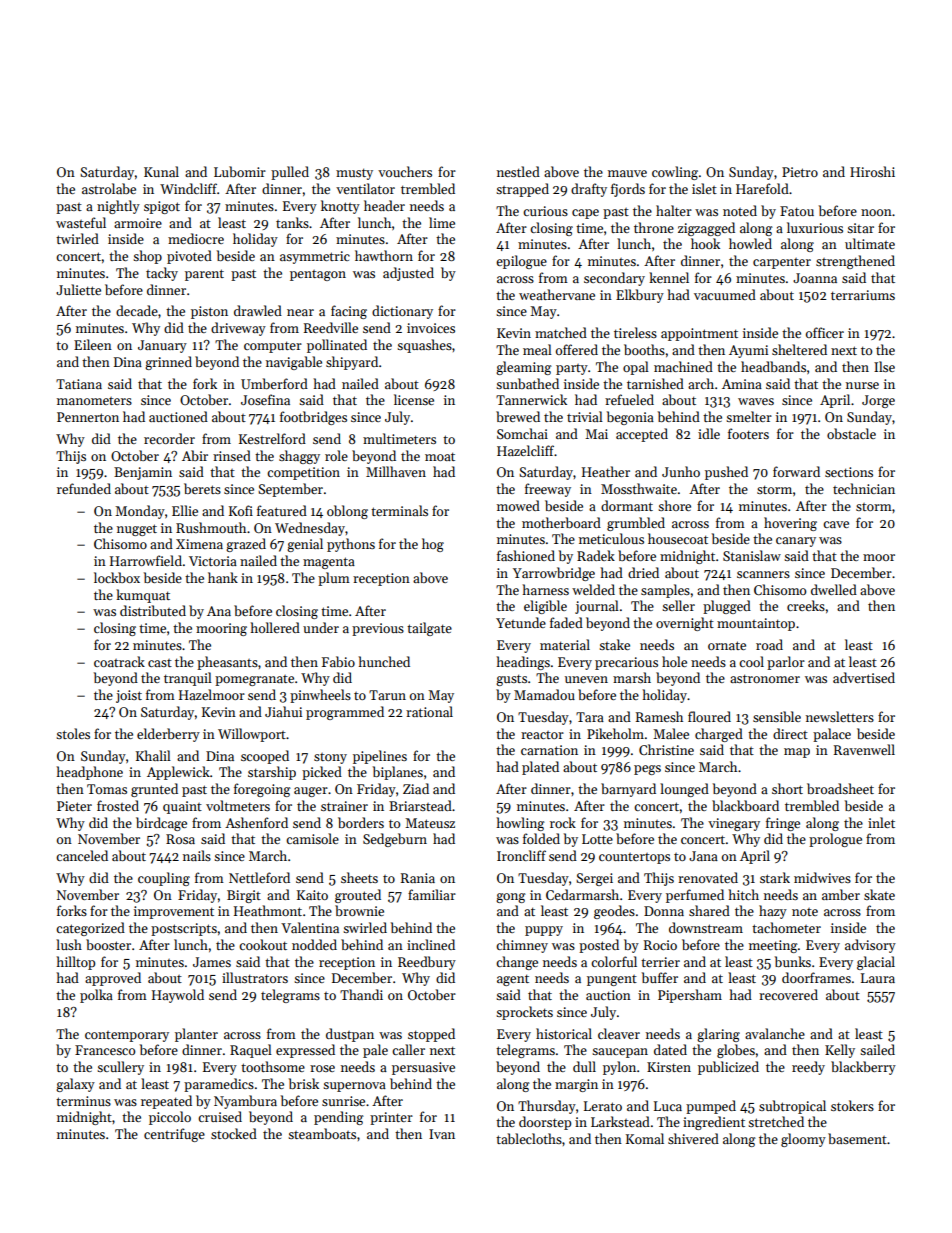 The height and width of the screenshot is (1233, 952). Describe the element at coordinates (734, 824) in the screenshot. I see `vinegary` at that location.
